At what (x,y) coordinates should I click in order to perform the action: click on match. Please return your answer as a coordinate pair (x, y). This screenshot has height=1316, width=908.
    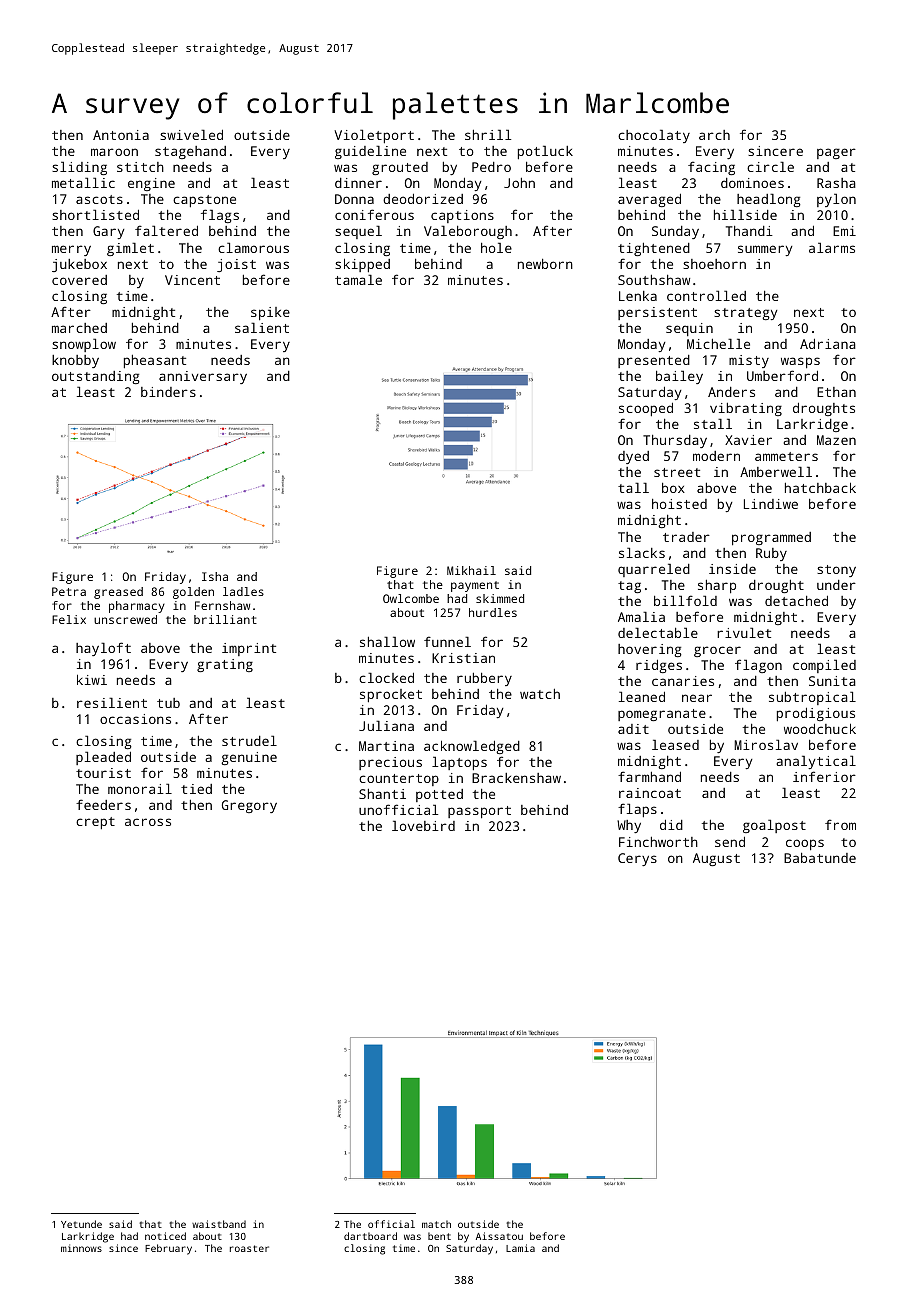
    Looking at the image, I should click on (436, 1224).
